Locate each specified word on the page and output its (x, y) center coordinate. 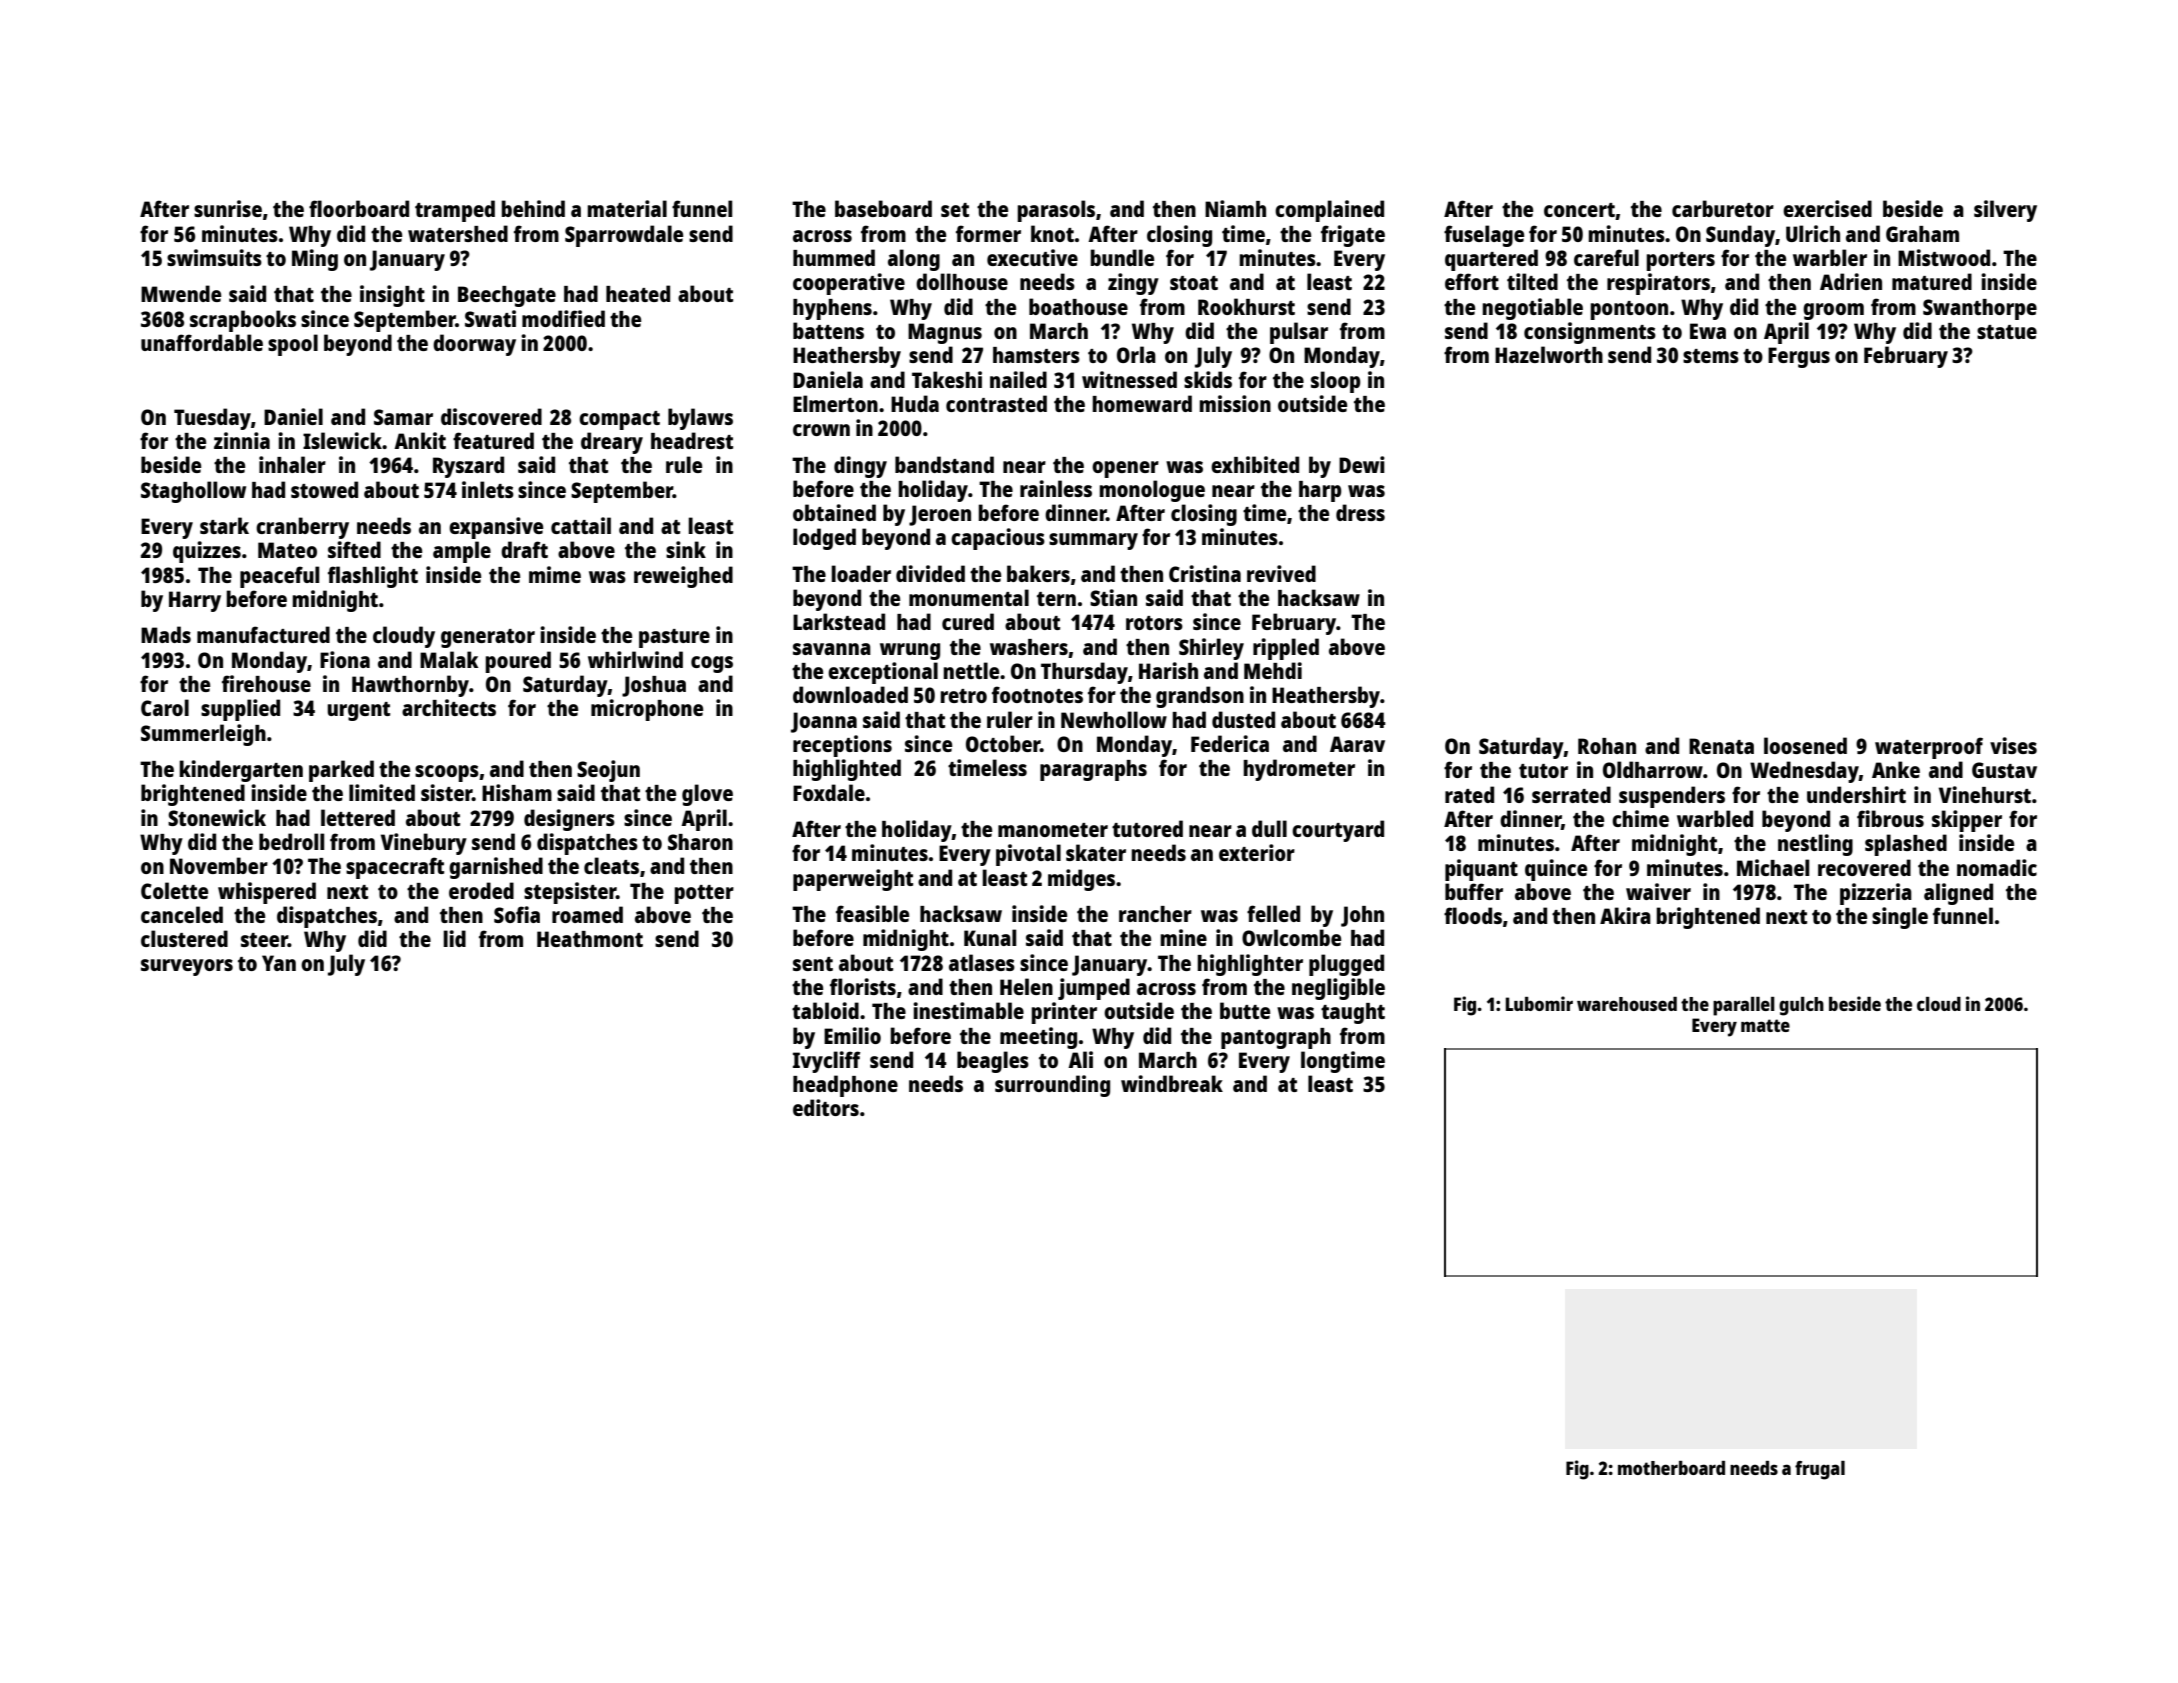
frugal (1820, 1470)
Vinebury (424, 844)
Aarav (1357, 744)
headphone (845, 1086)
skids (1208, 379)
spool (293, 345)
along (914, 260)
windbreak (1172, 1083)
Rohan (1607, 746)
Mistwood (1944, 257)
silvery (2005, 211)
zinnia (242, 440)
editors (826, 1107)
